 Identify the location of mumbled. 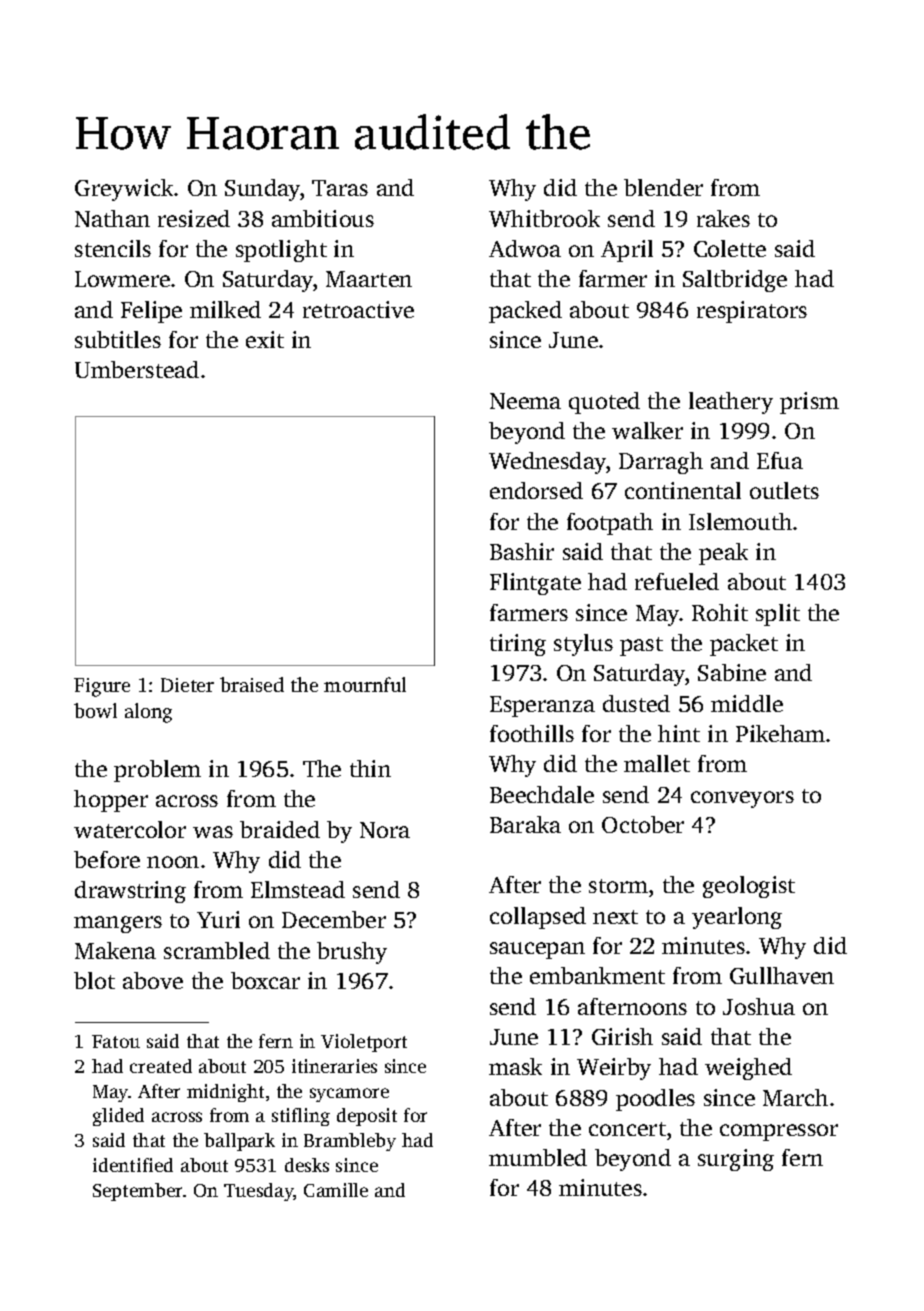
(538, 1157).
